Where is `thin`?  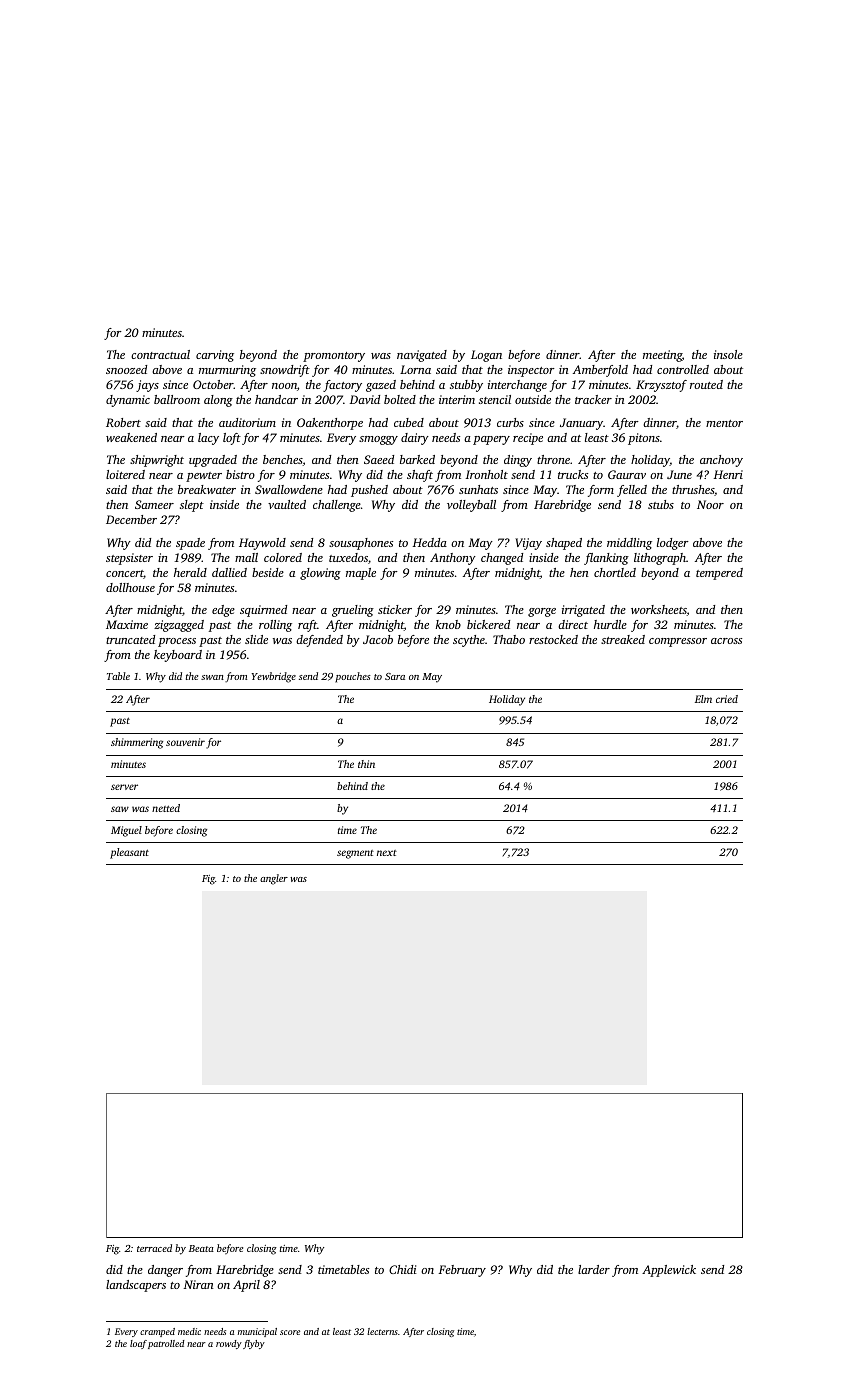
thin is located at coordinates (366, 764).
